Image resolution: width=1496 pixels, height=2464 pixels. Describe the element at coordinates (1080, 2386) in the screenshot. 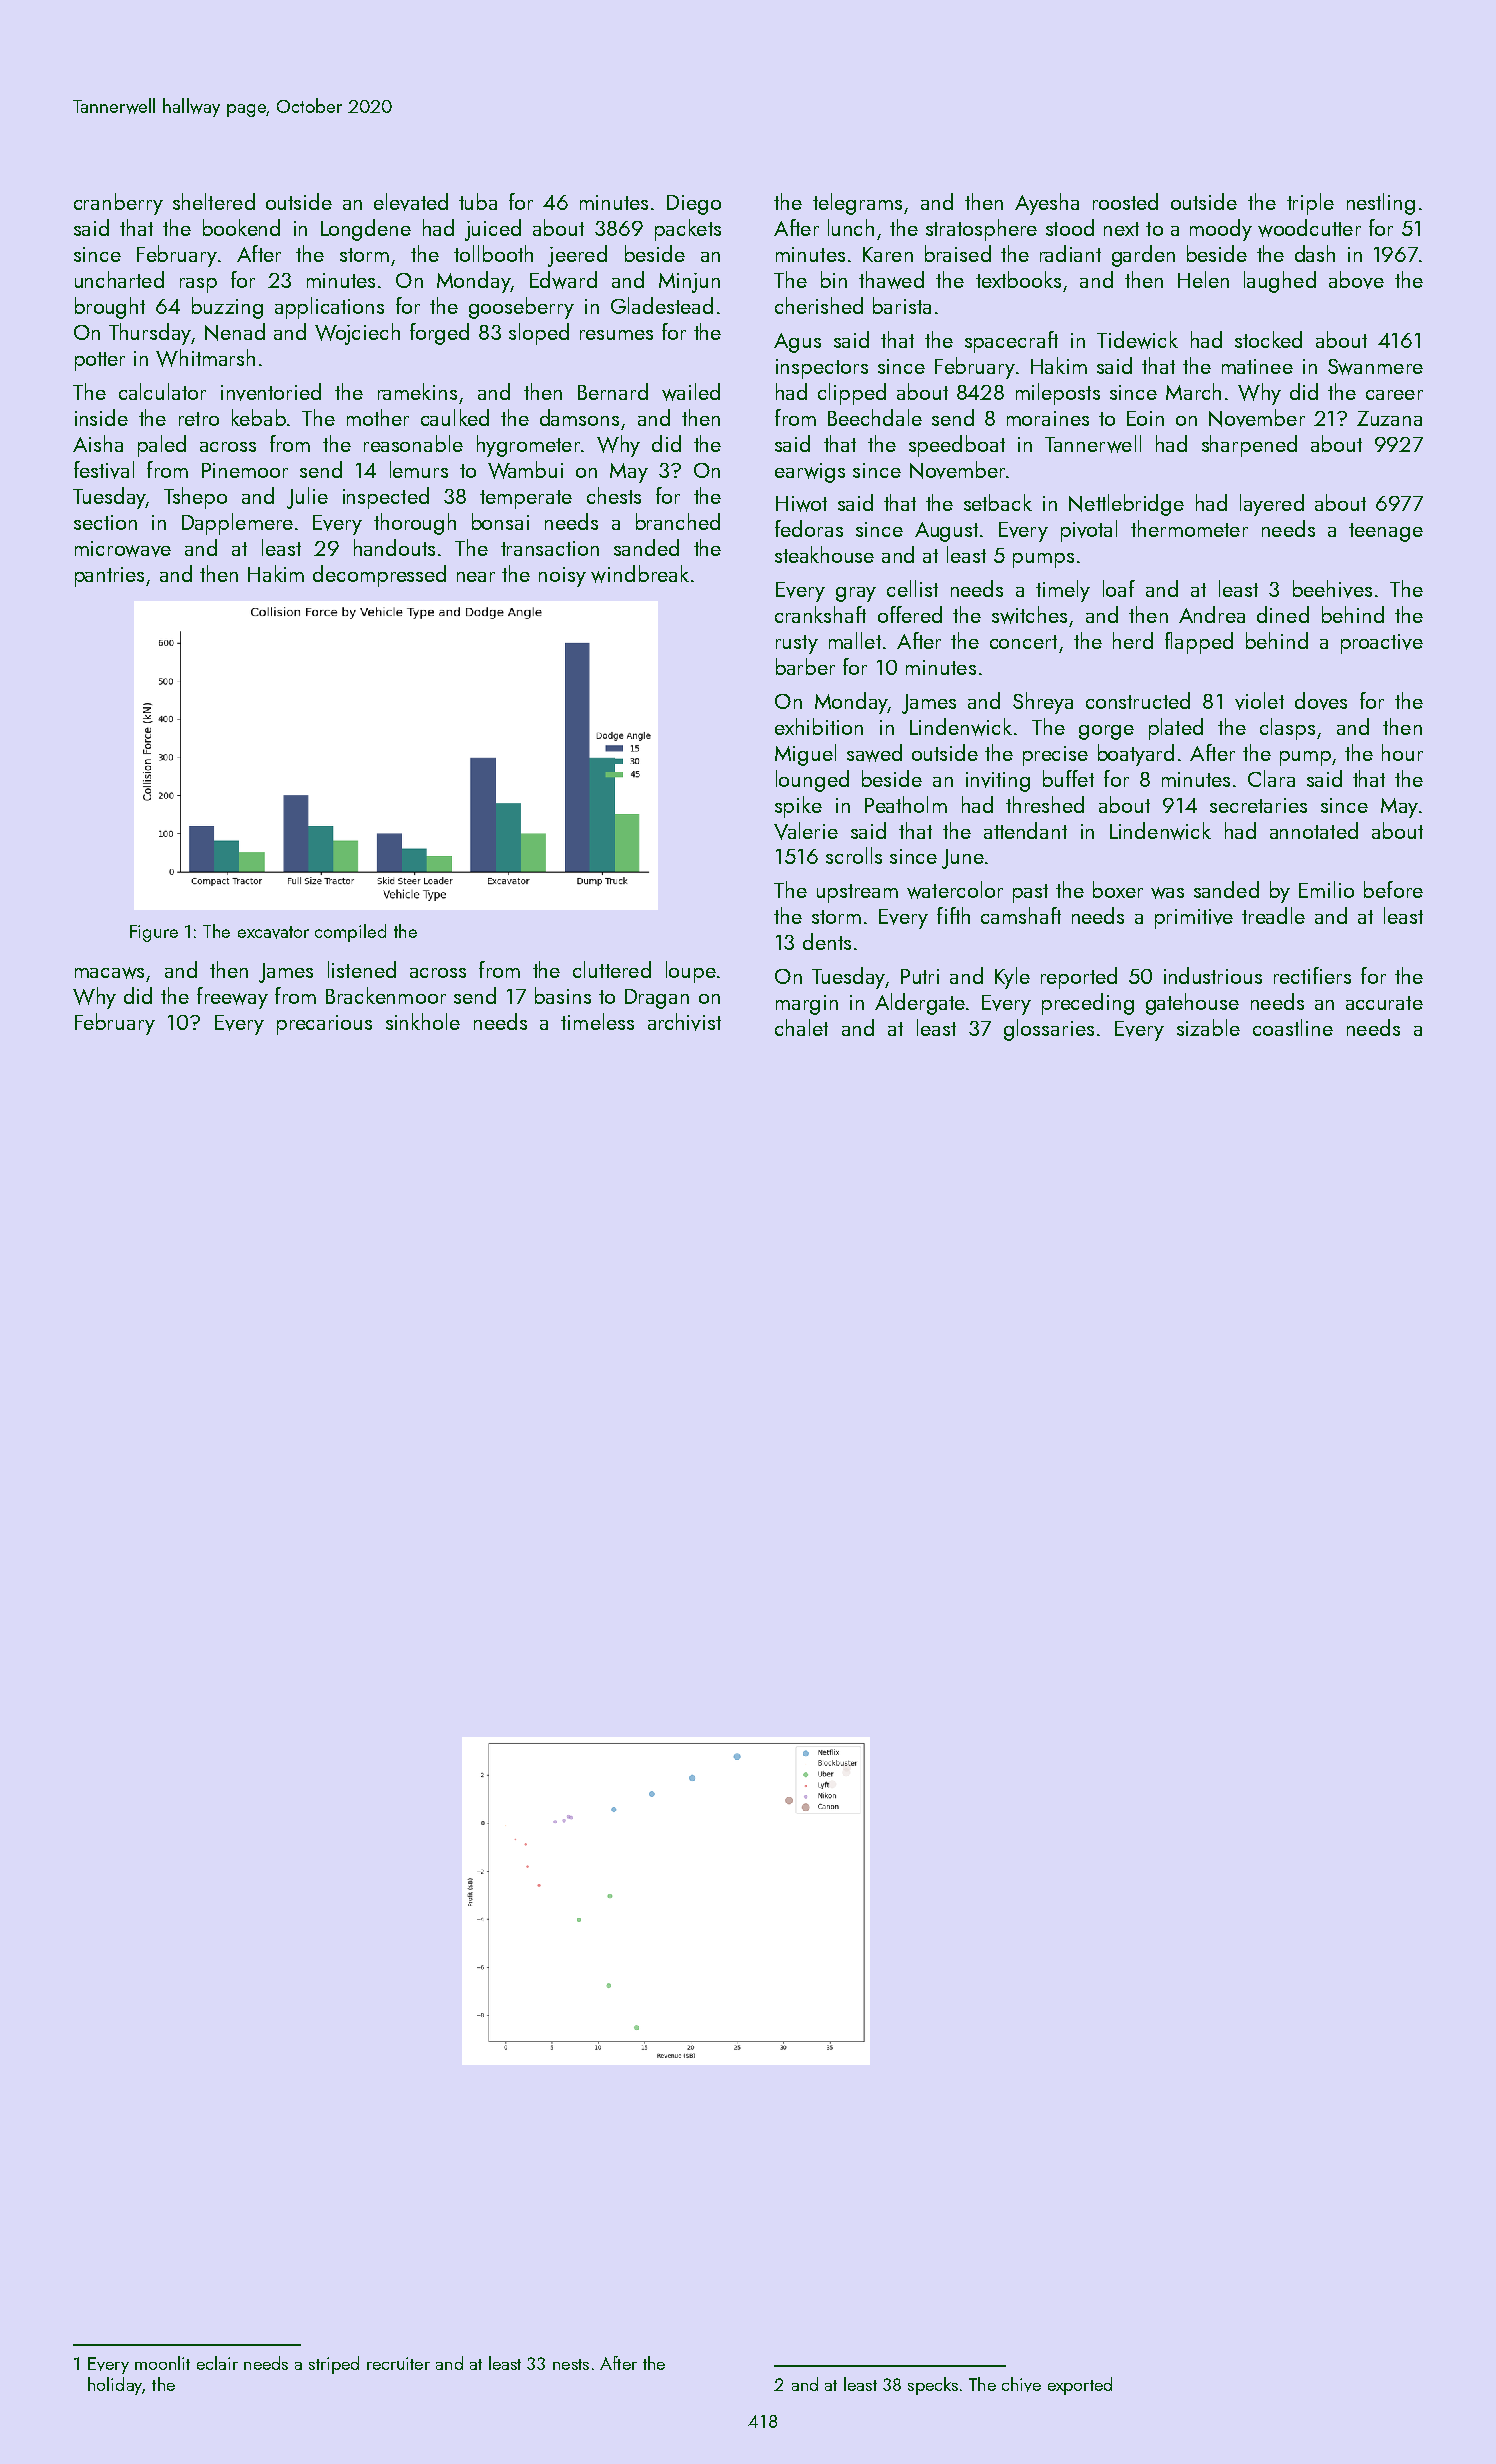

I see `exported` at that location.
